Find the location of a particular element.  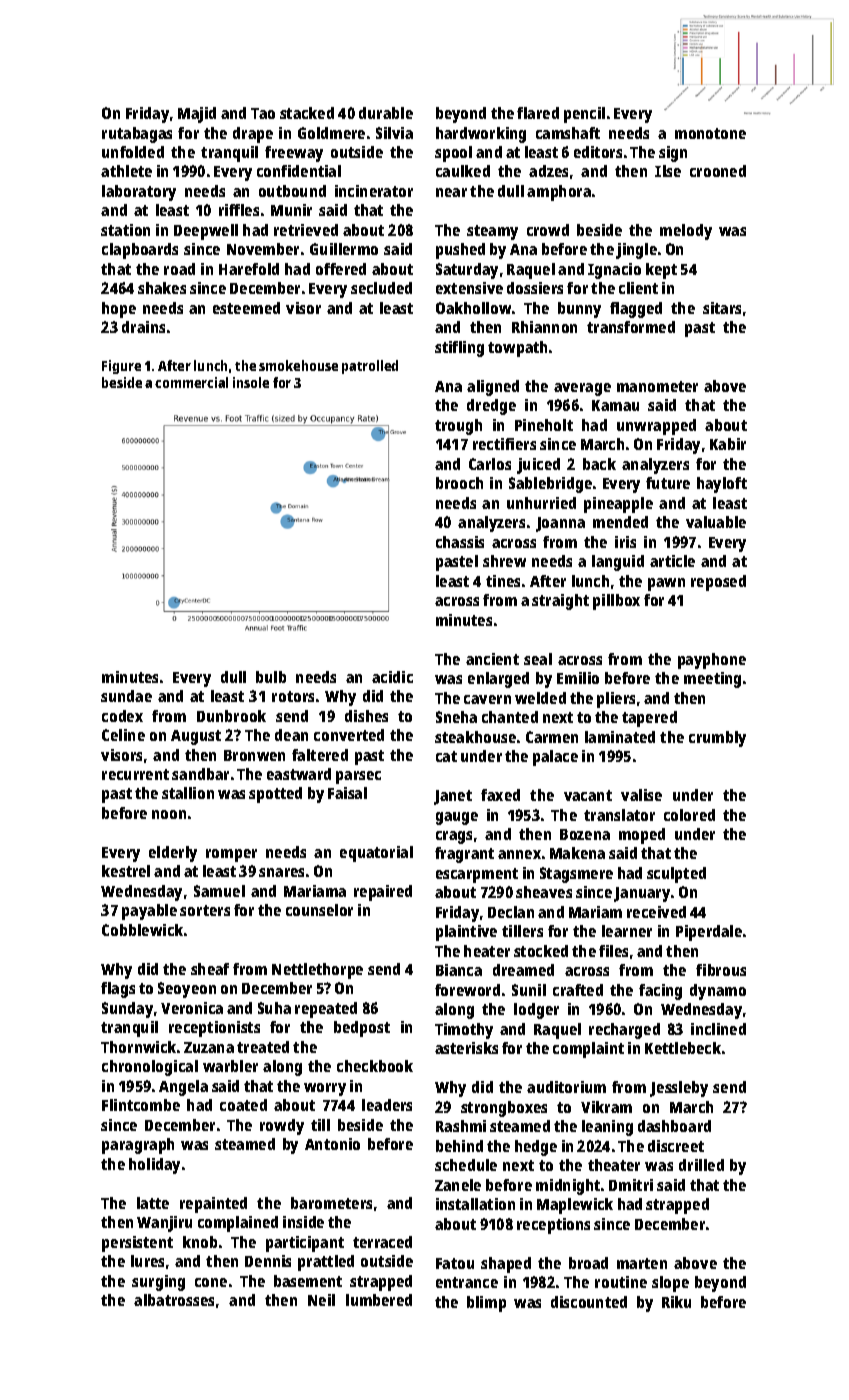

cone is located at coordinates (211, 1282).
